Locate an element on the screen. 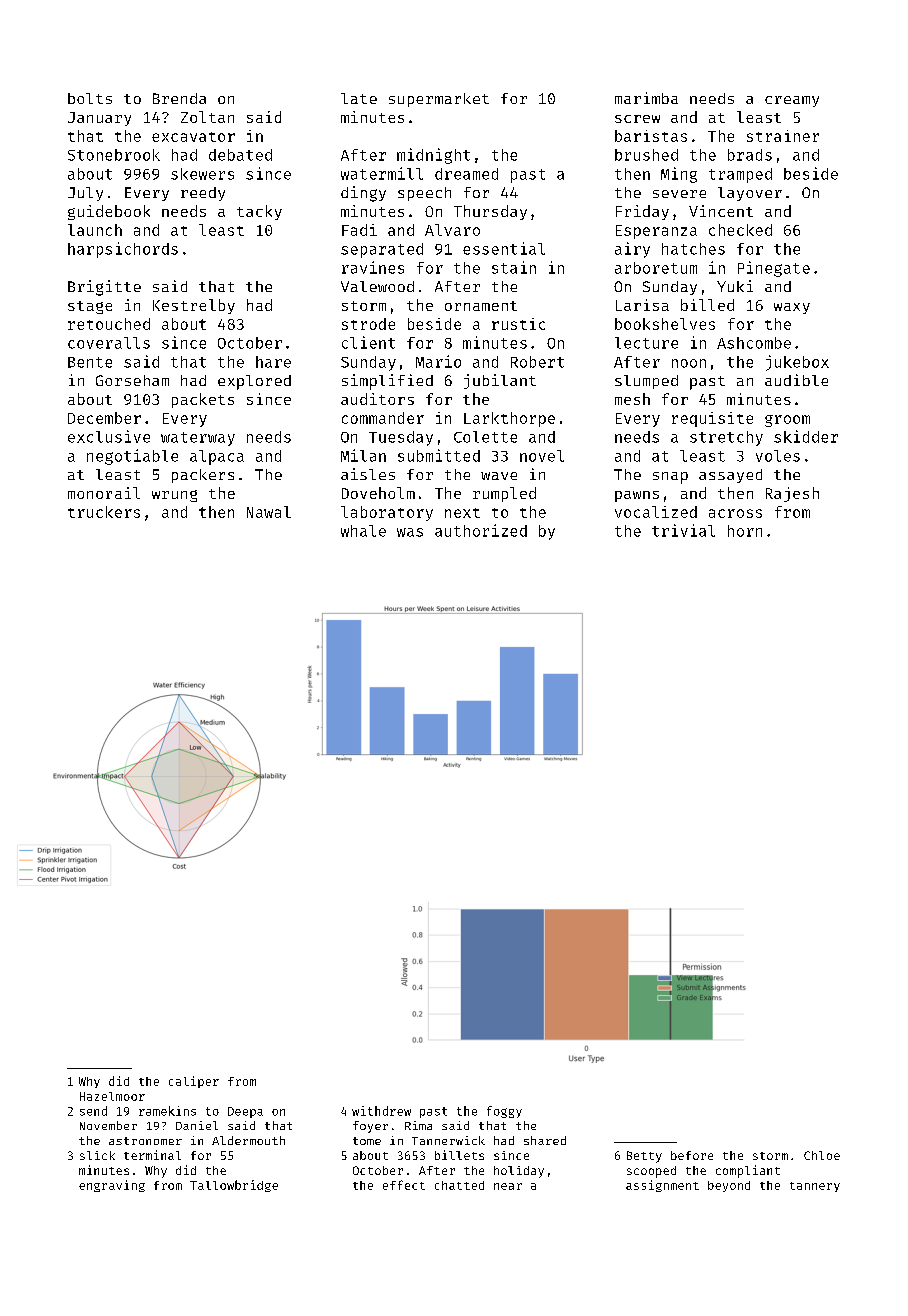 Image resolution: width=908 pixels, height=1316 pixels. assayed is located at coordinates (730, 476).
